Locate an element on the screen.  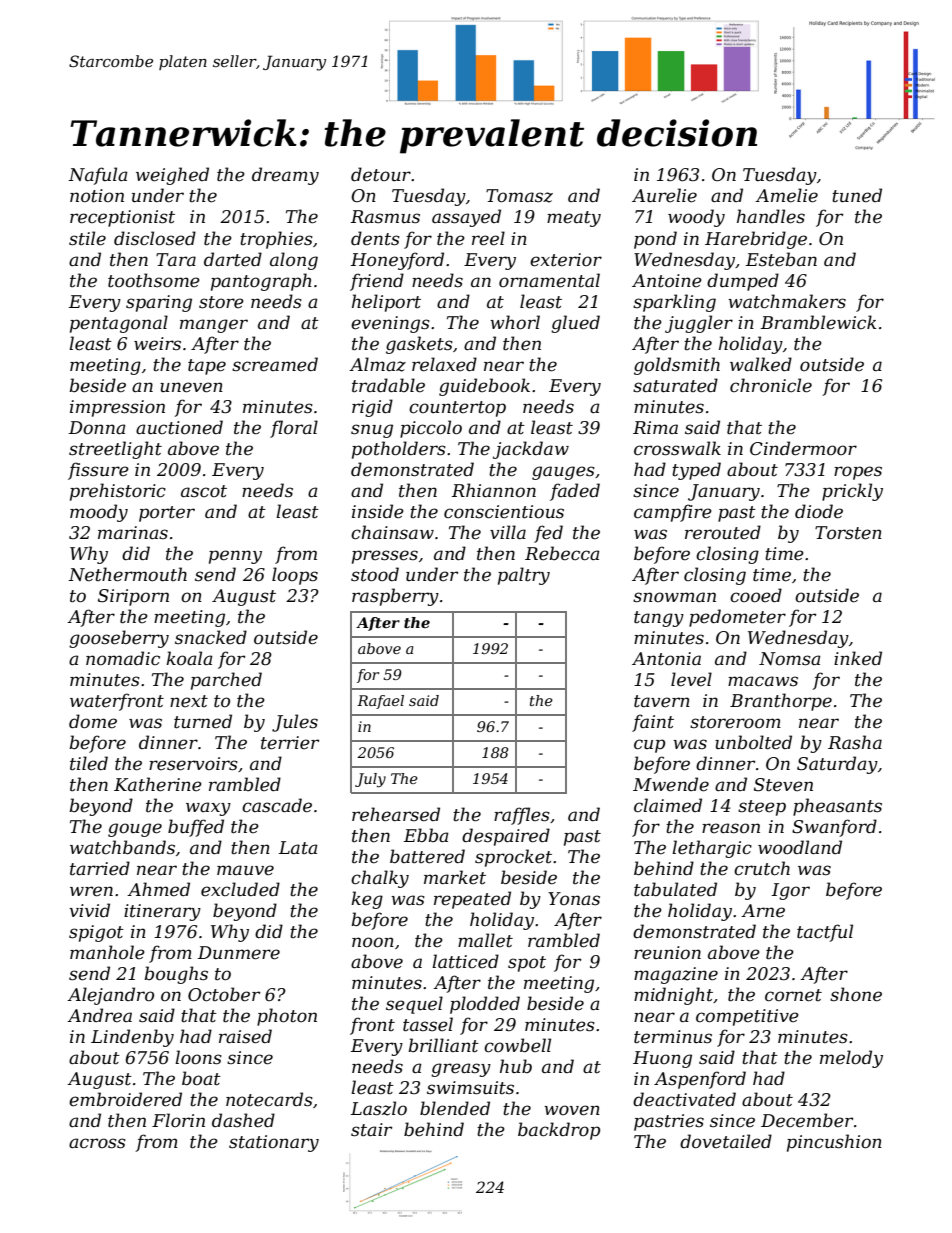
Nafula is located at coordinates (97, 176).
